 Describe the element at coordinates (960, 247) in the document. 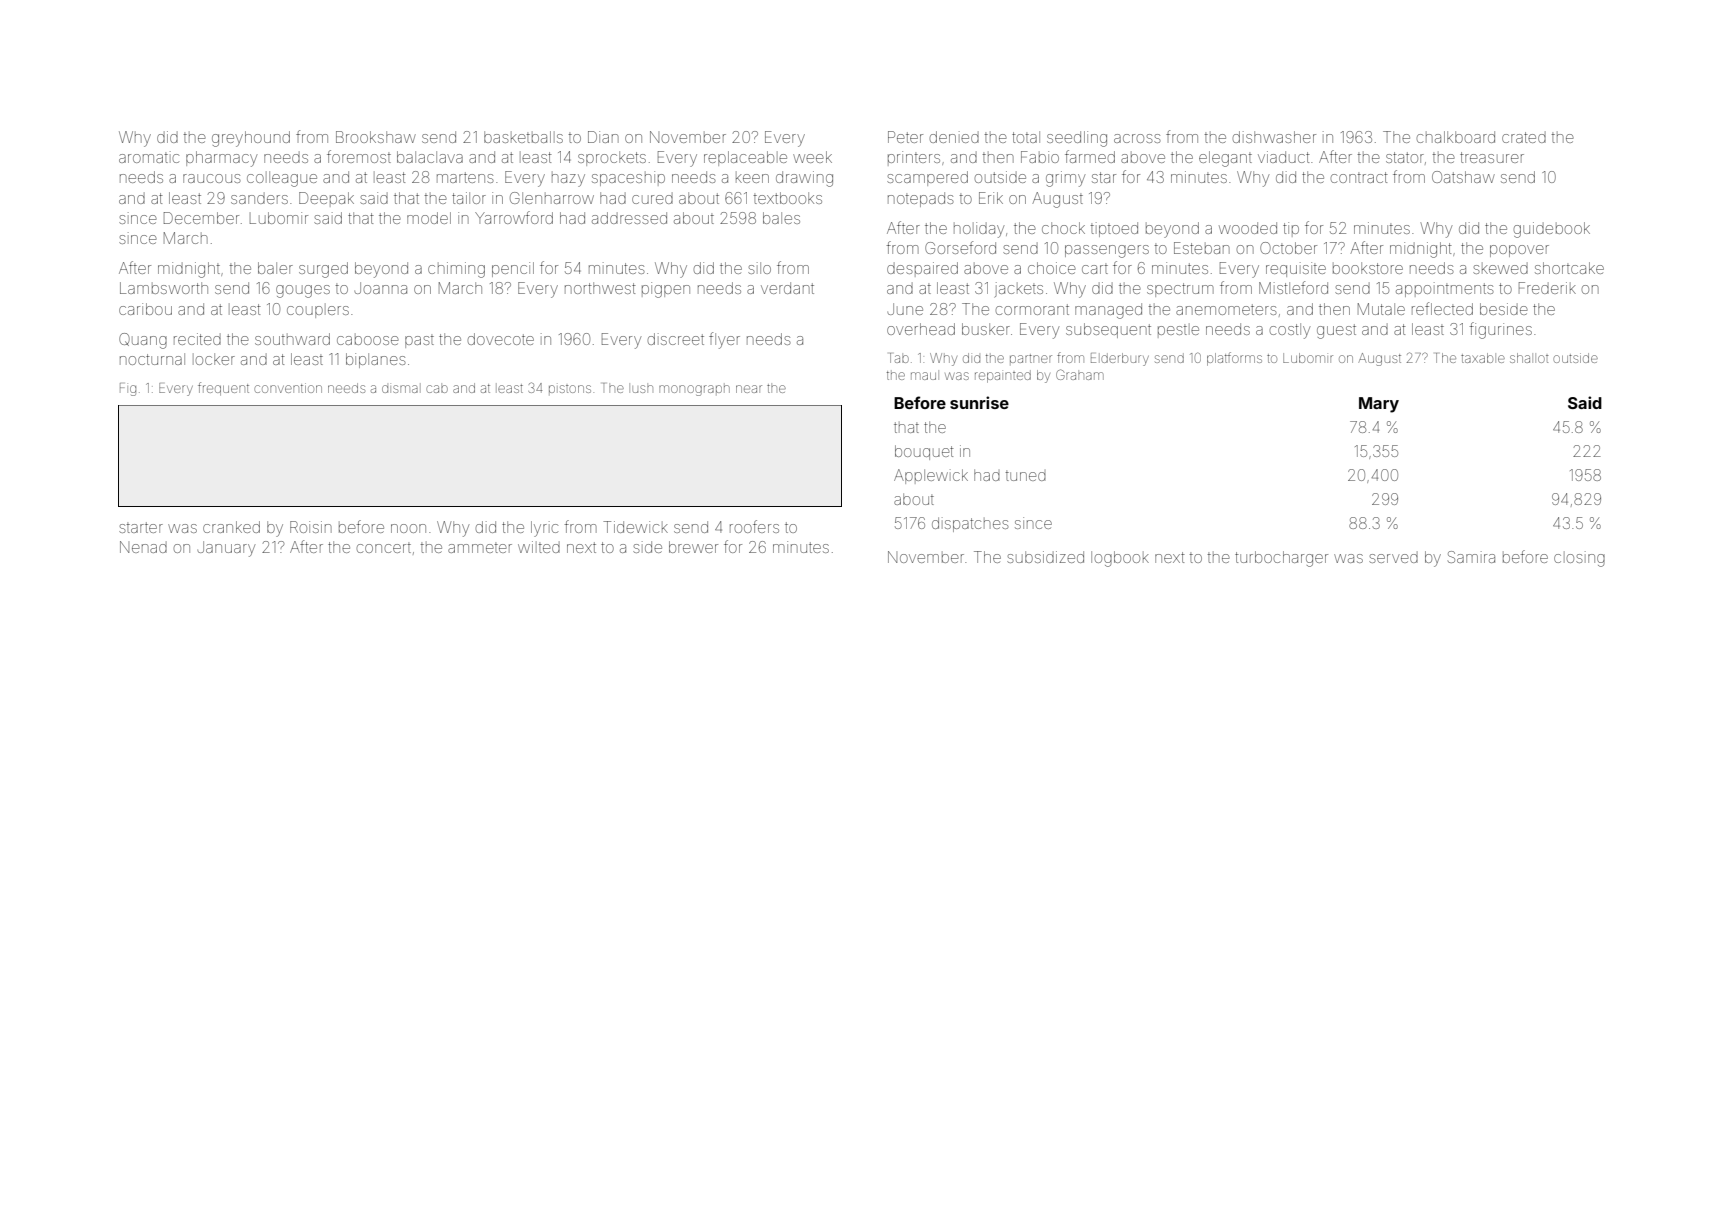

I see `Gorseford` at that location.
